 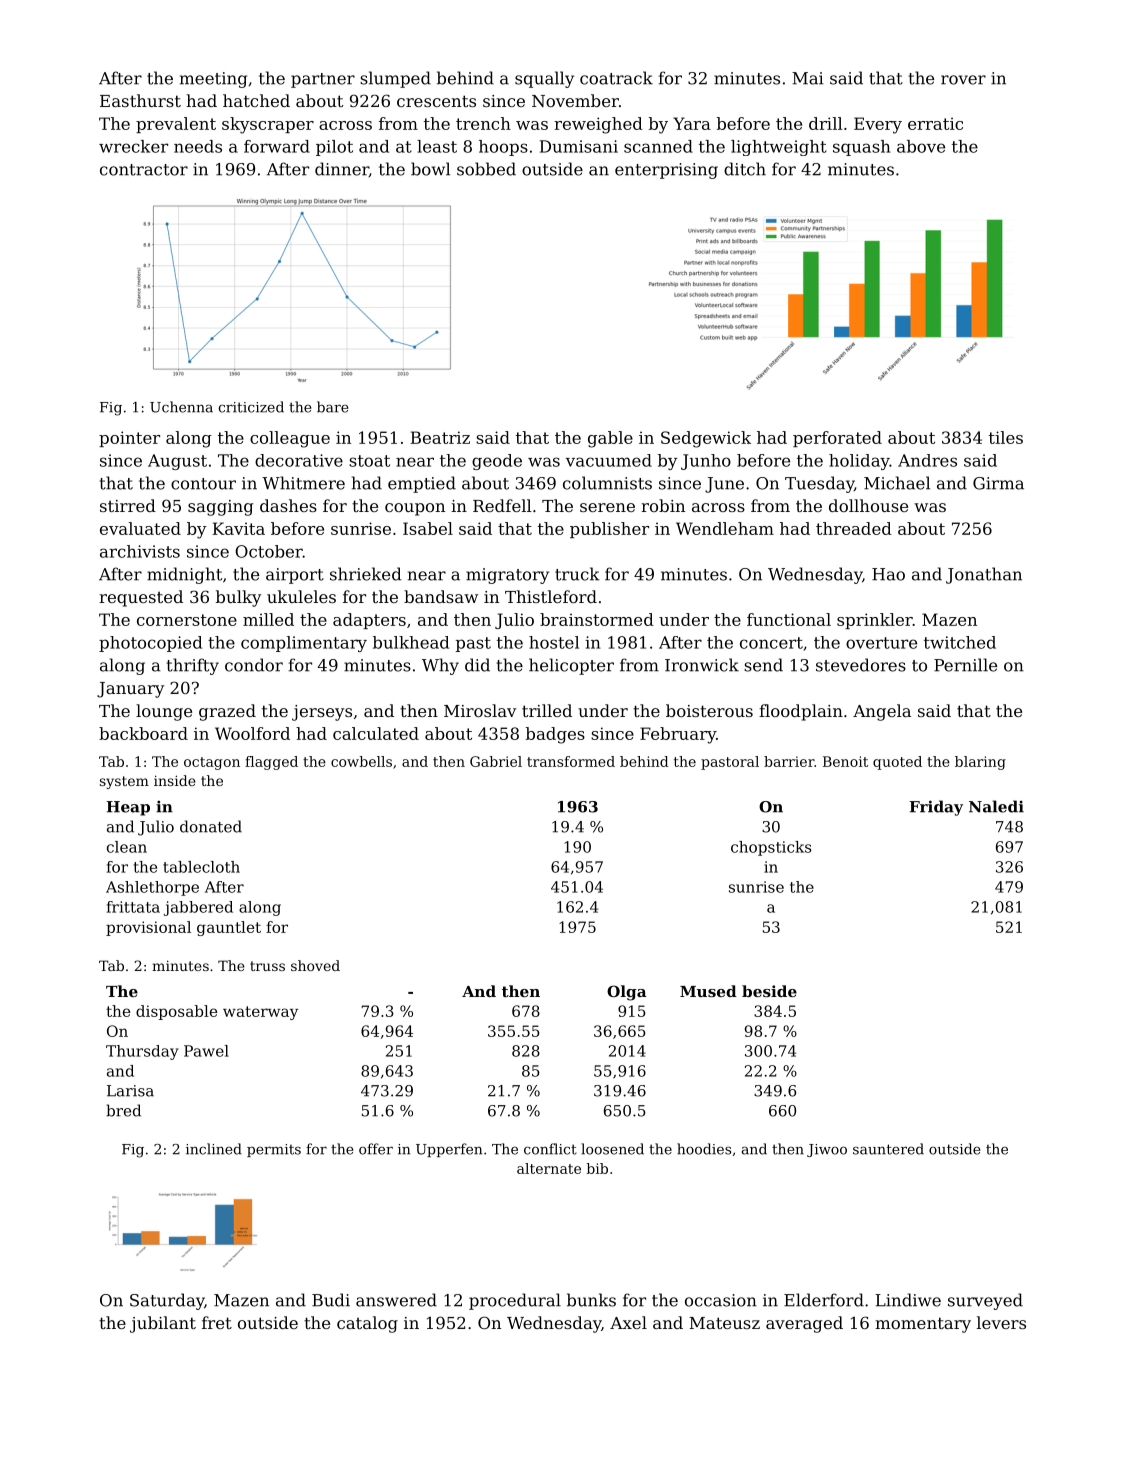 What do you see at coordinates (213, 80) in the screenshot?
I see `meeting` at bounding box center [213, 80].
